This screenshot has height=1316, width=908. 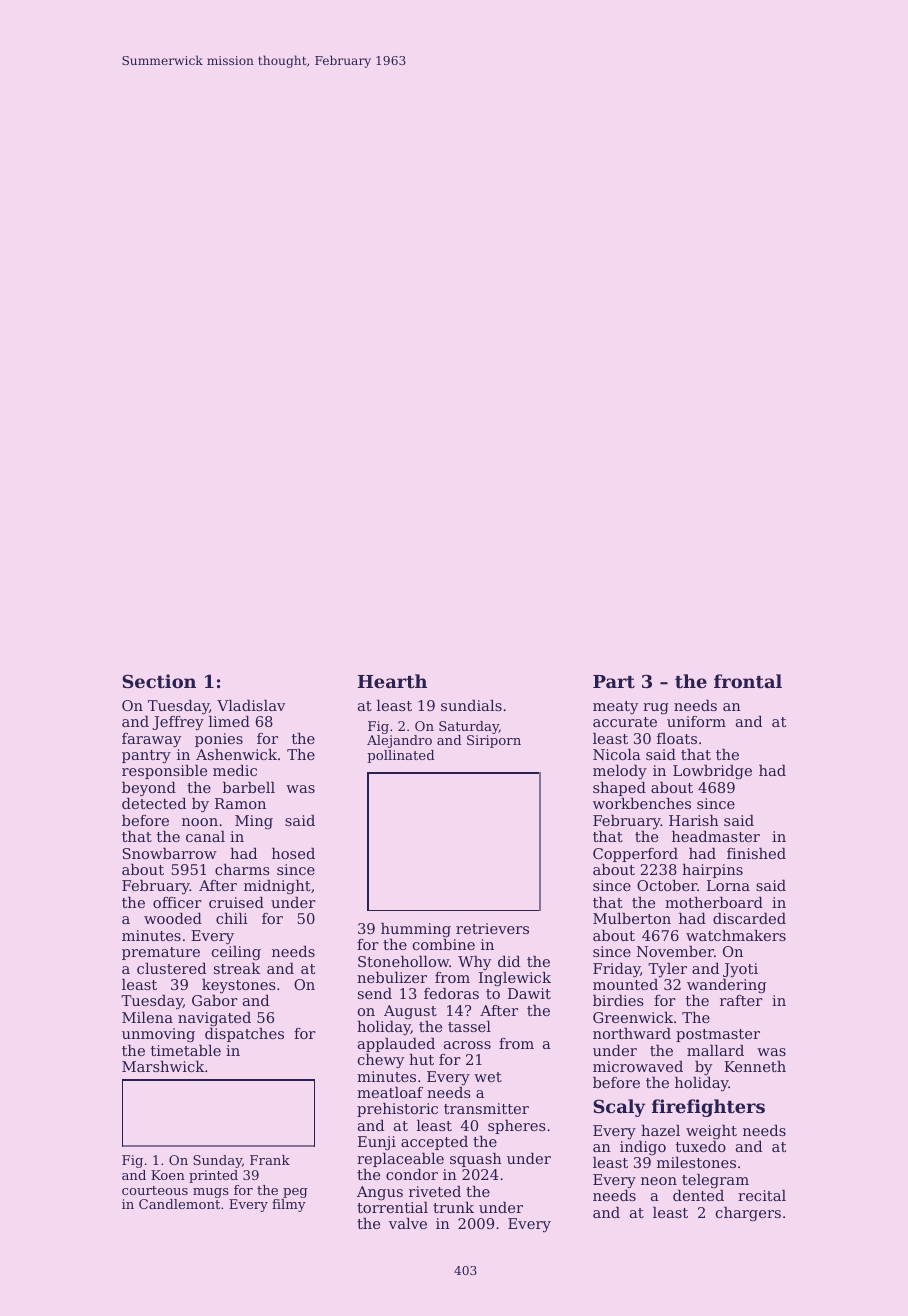 What do you see at coordinates (159, 681) in the screenshot?
I see `Section` at bounding box center [159, 681].
